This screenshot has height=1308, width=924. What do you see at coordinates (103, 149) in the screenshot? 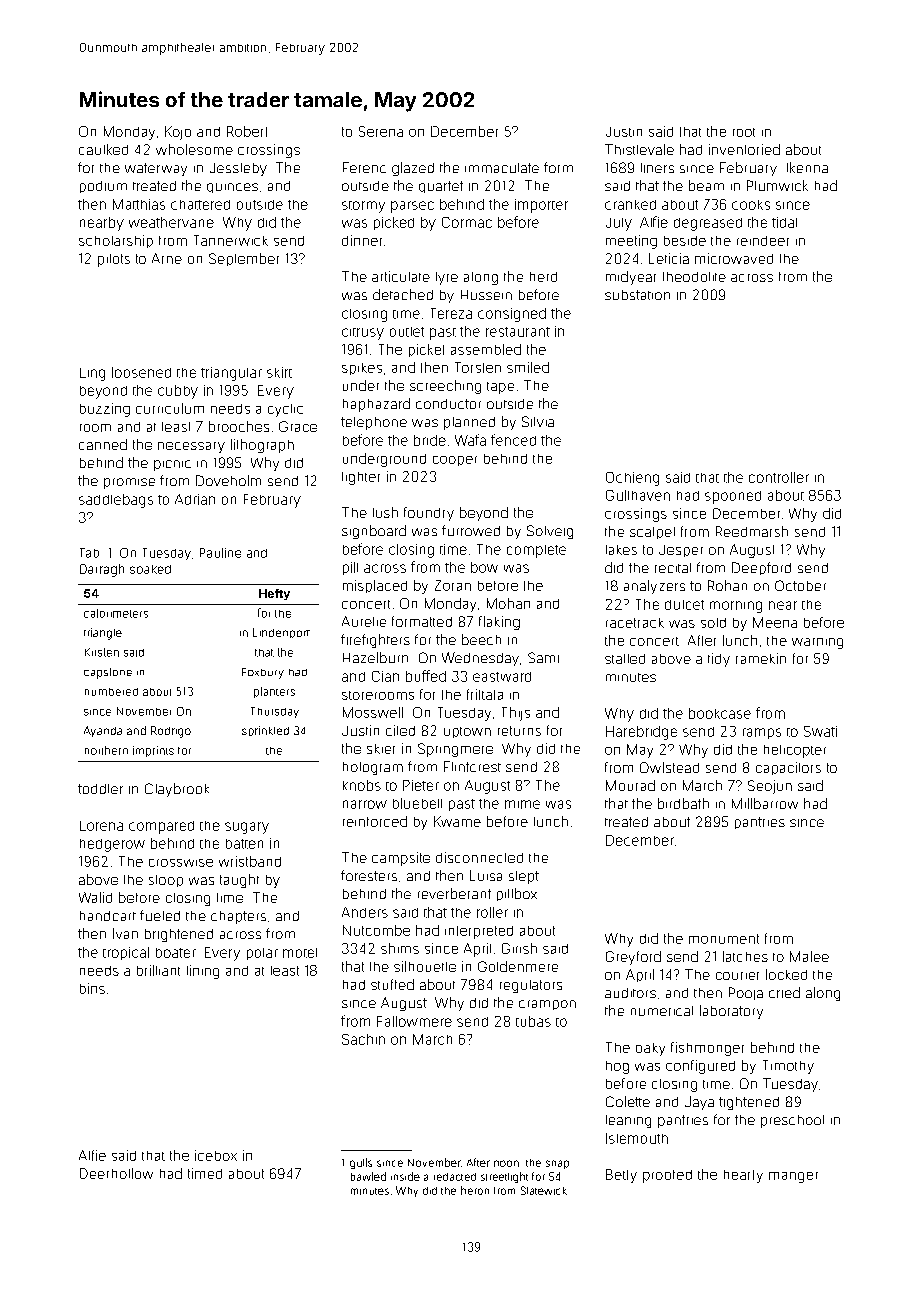
I see `caulked` at bounding box center [103, 149].
